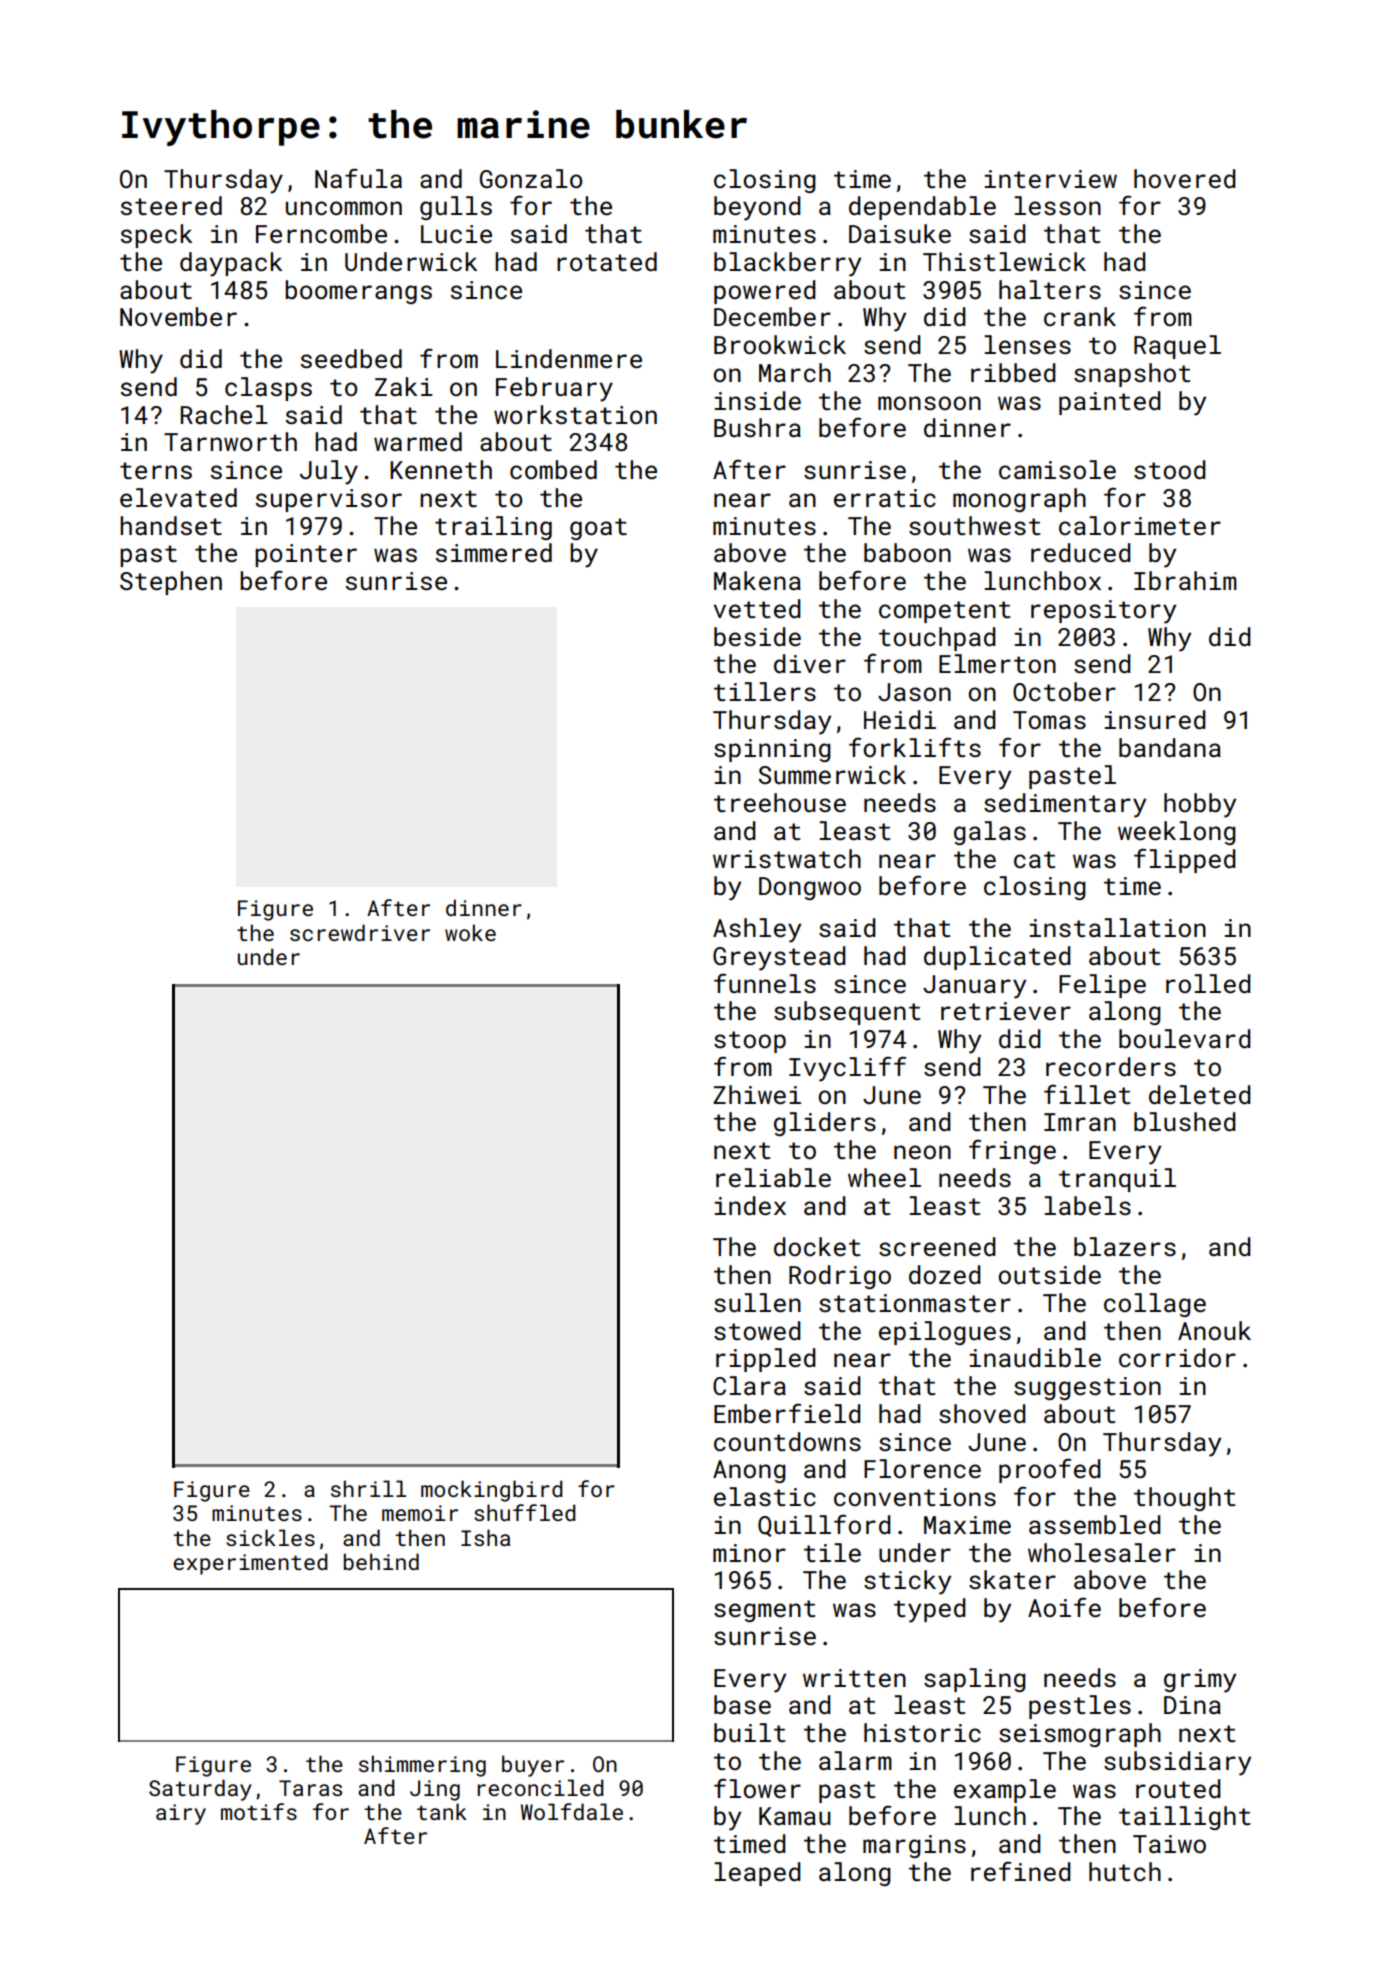  Describe the element at coordinates (231, 264) in the screenshot. I see `daypack` at that location.
